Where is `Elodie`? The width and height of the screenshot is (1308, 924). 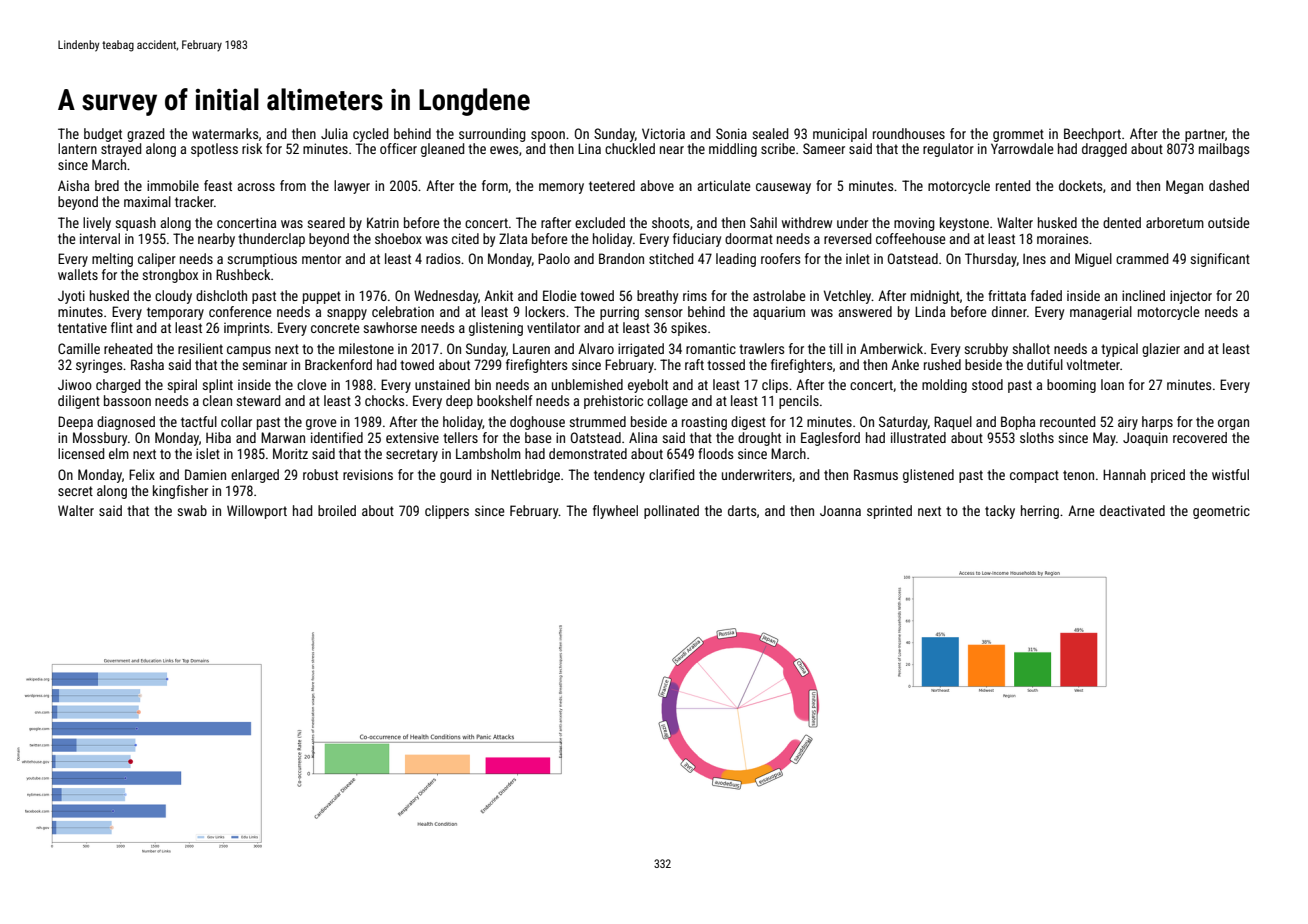 Elodie is located at coordinates (560, 295).
